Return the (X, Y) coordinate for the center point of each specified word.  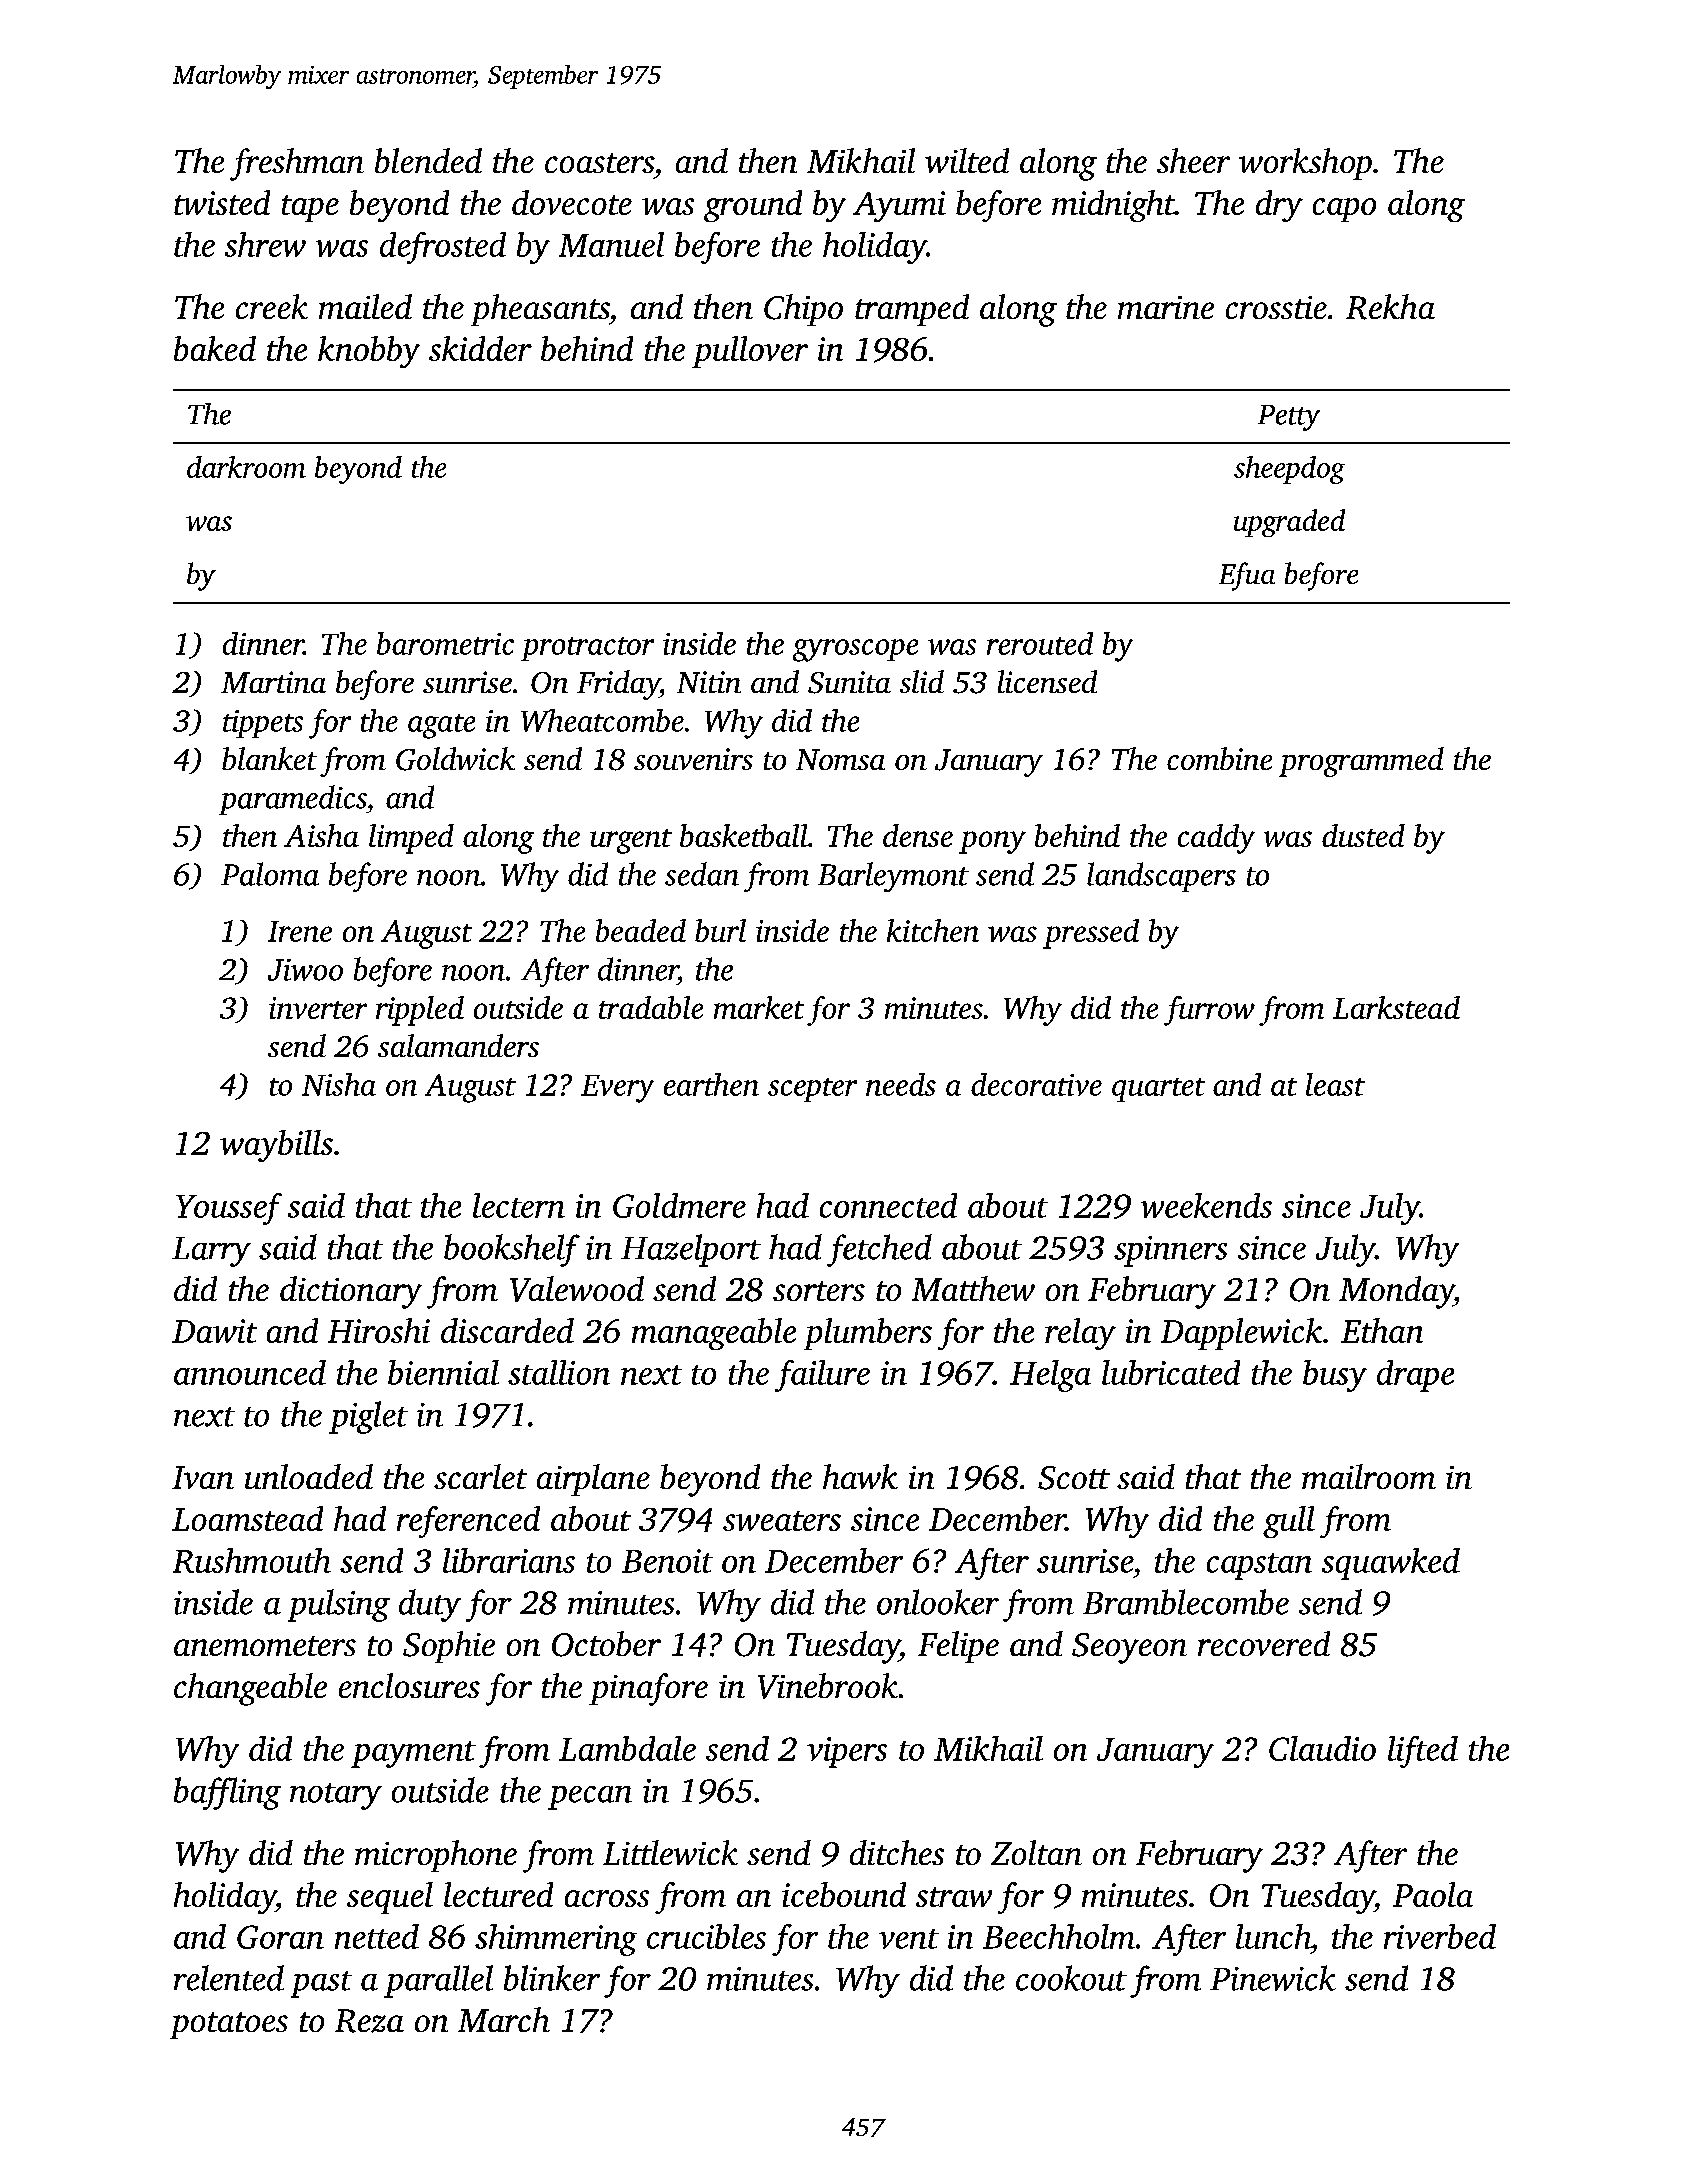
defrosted (443, 248)
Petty (1289, 418)
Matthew (973, 1288)
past (321, 1984)
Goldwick (455, 759)
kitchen (933, 930)
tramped (912, 310)
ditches (897, 1852)
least (1335, 1084)
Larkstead (1396, 1007)
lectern (519, 1205)
